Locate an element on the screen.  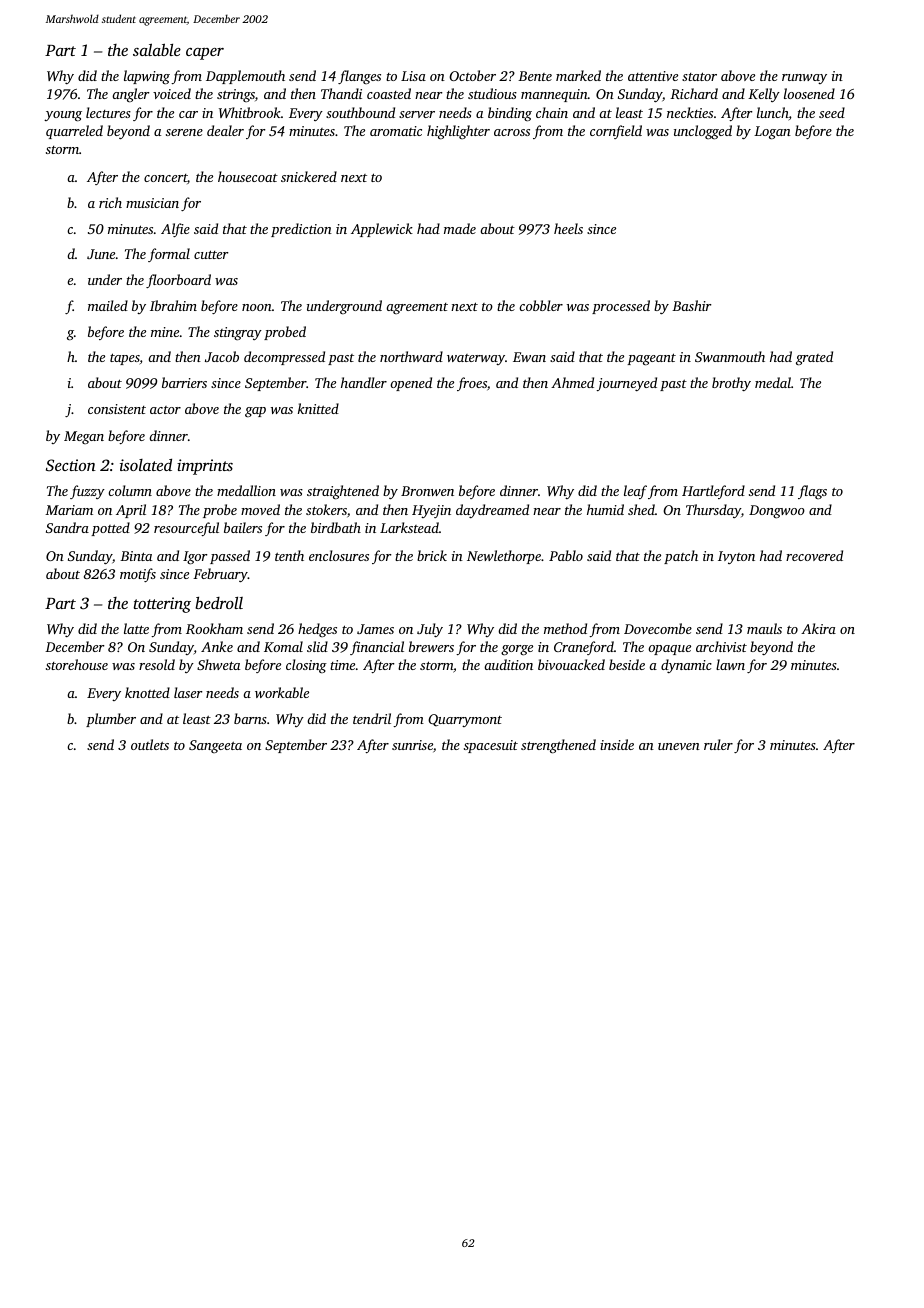
imprints is located at coordinates (205, 467).
